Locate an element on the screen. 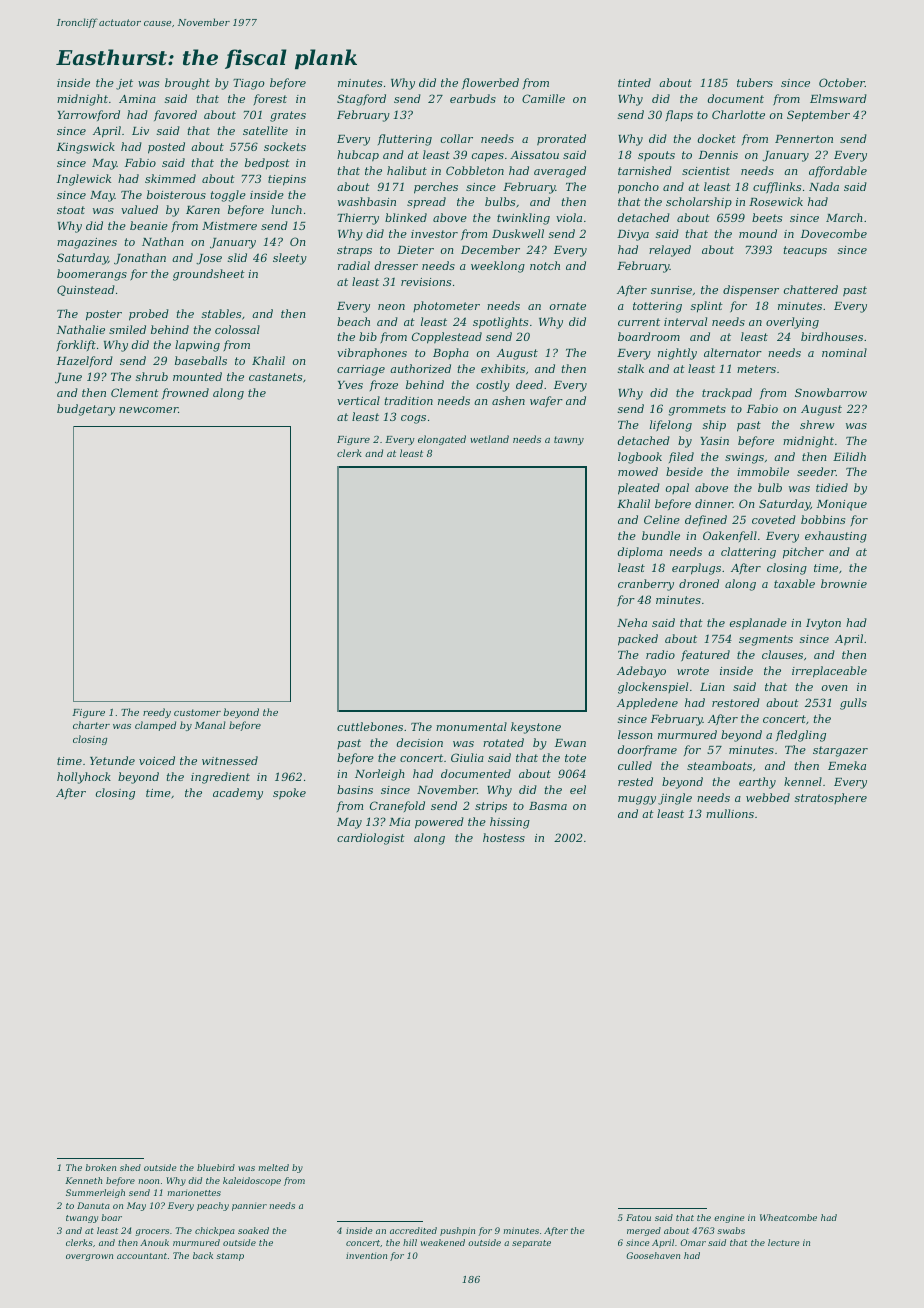  jet is located at coordinates (124, 84).
